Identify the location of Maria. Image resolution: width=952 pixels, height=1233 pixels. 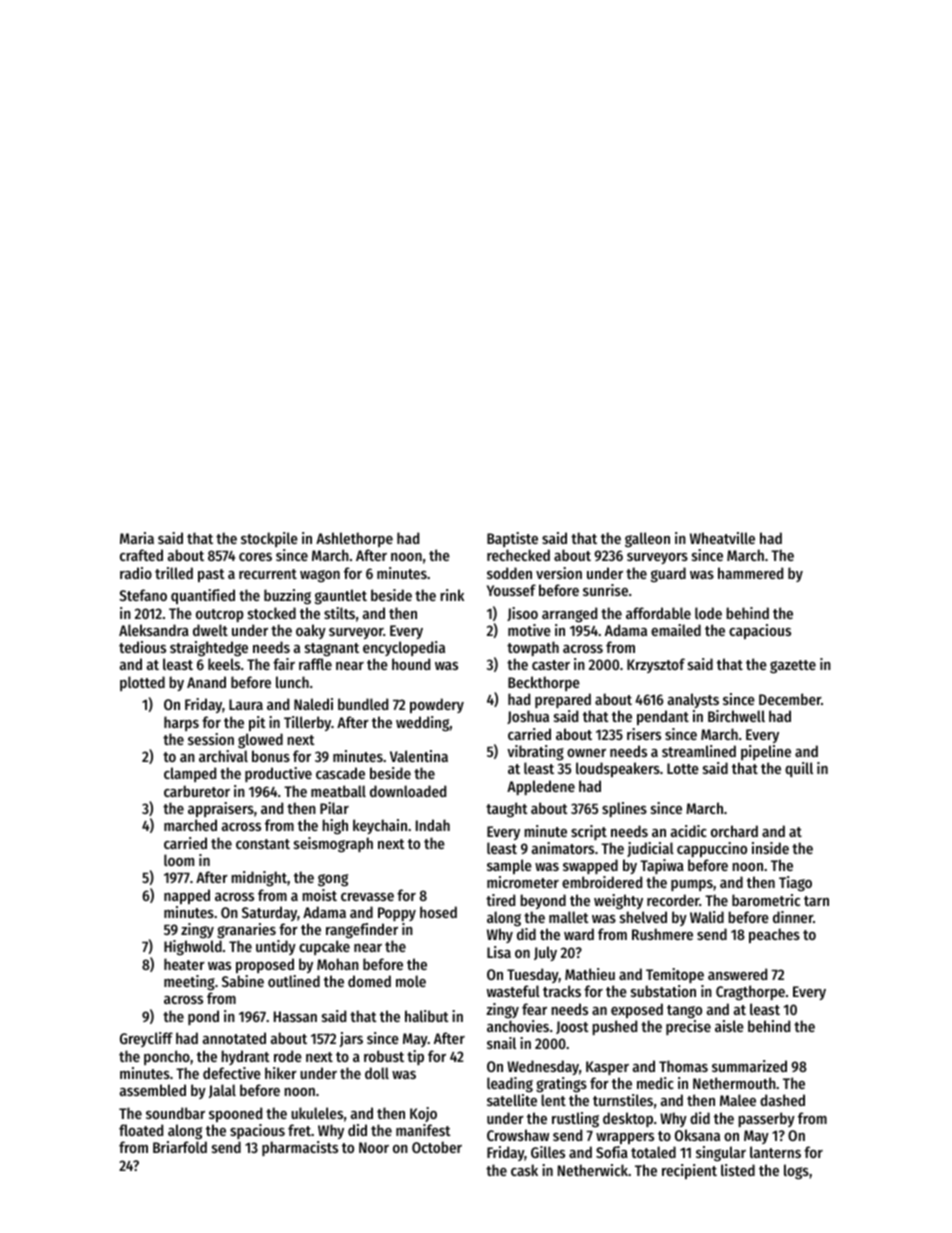
(137, 538).
